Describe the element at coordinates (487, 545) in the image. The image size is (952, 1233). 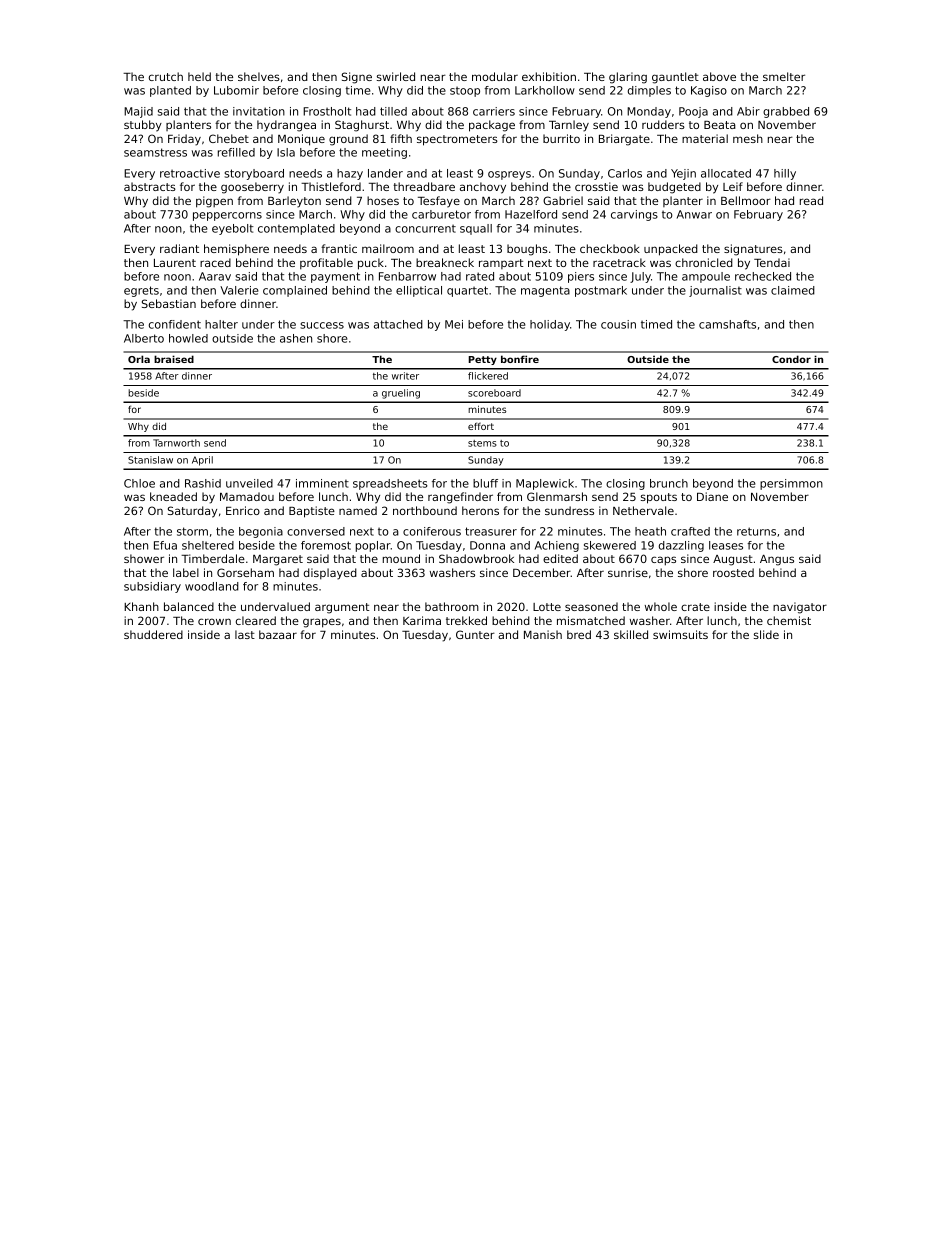
I see `Donna` at that location.
